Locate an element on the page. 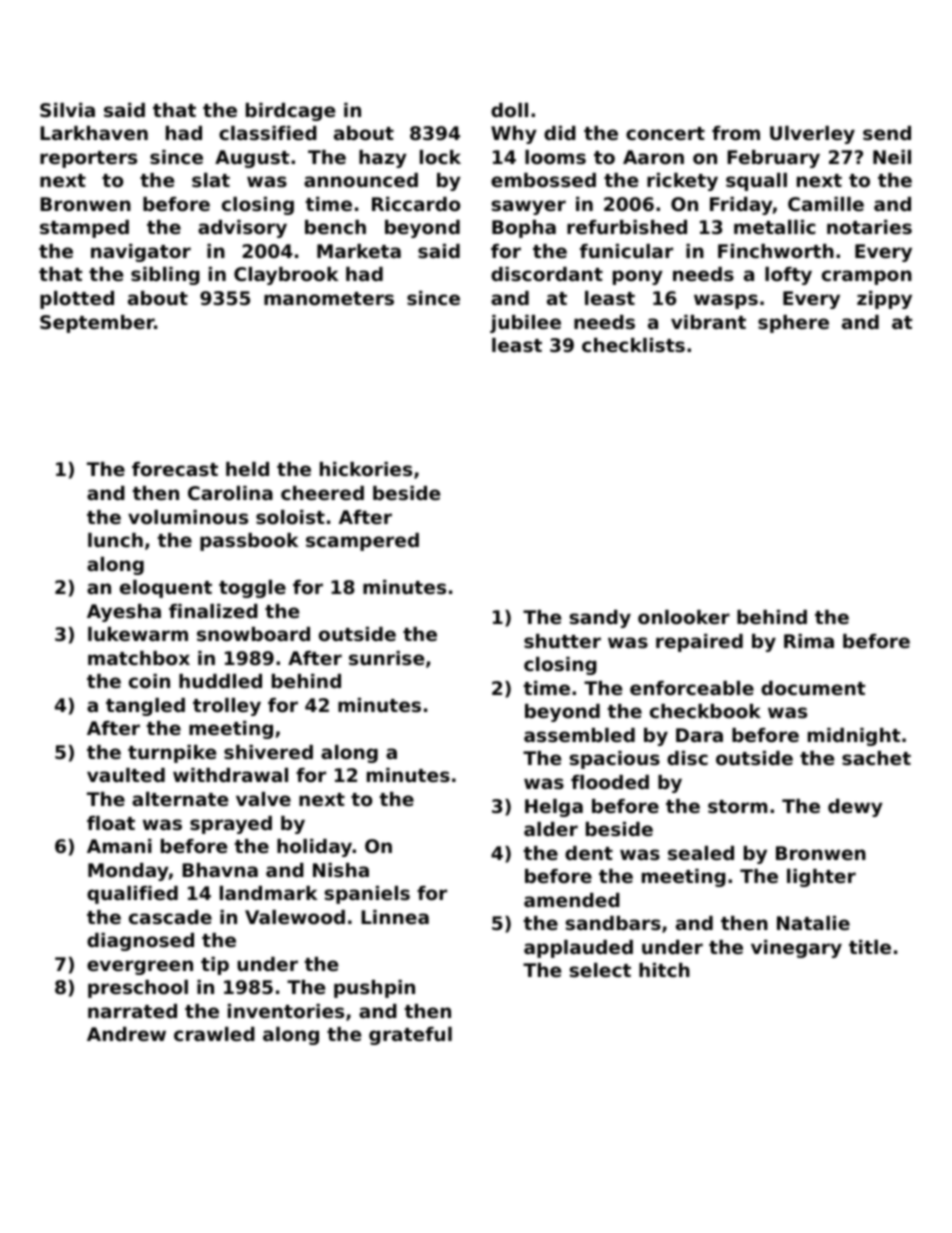  from is located at coordinates (736, 133).
